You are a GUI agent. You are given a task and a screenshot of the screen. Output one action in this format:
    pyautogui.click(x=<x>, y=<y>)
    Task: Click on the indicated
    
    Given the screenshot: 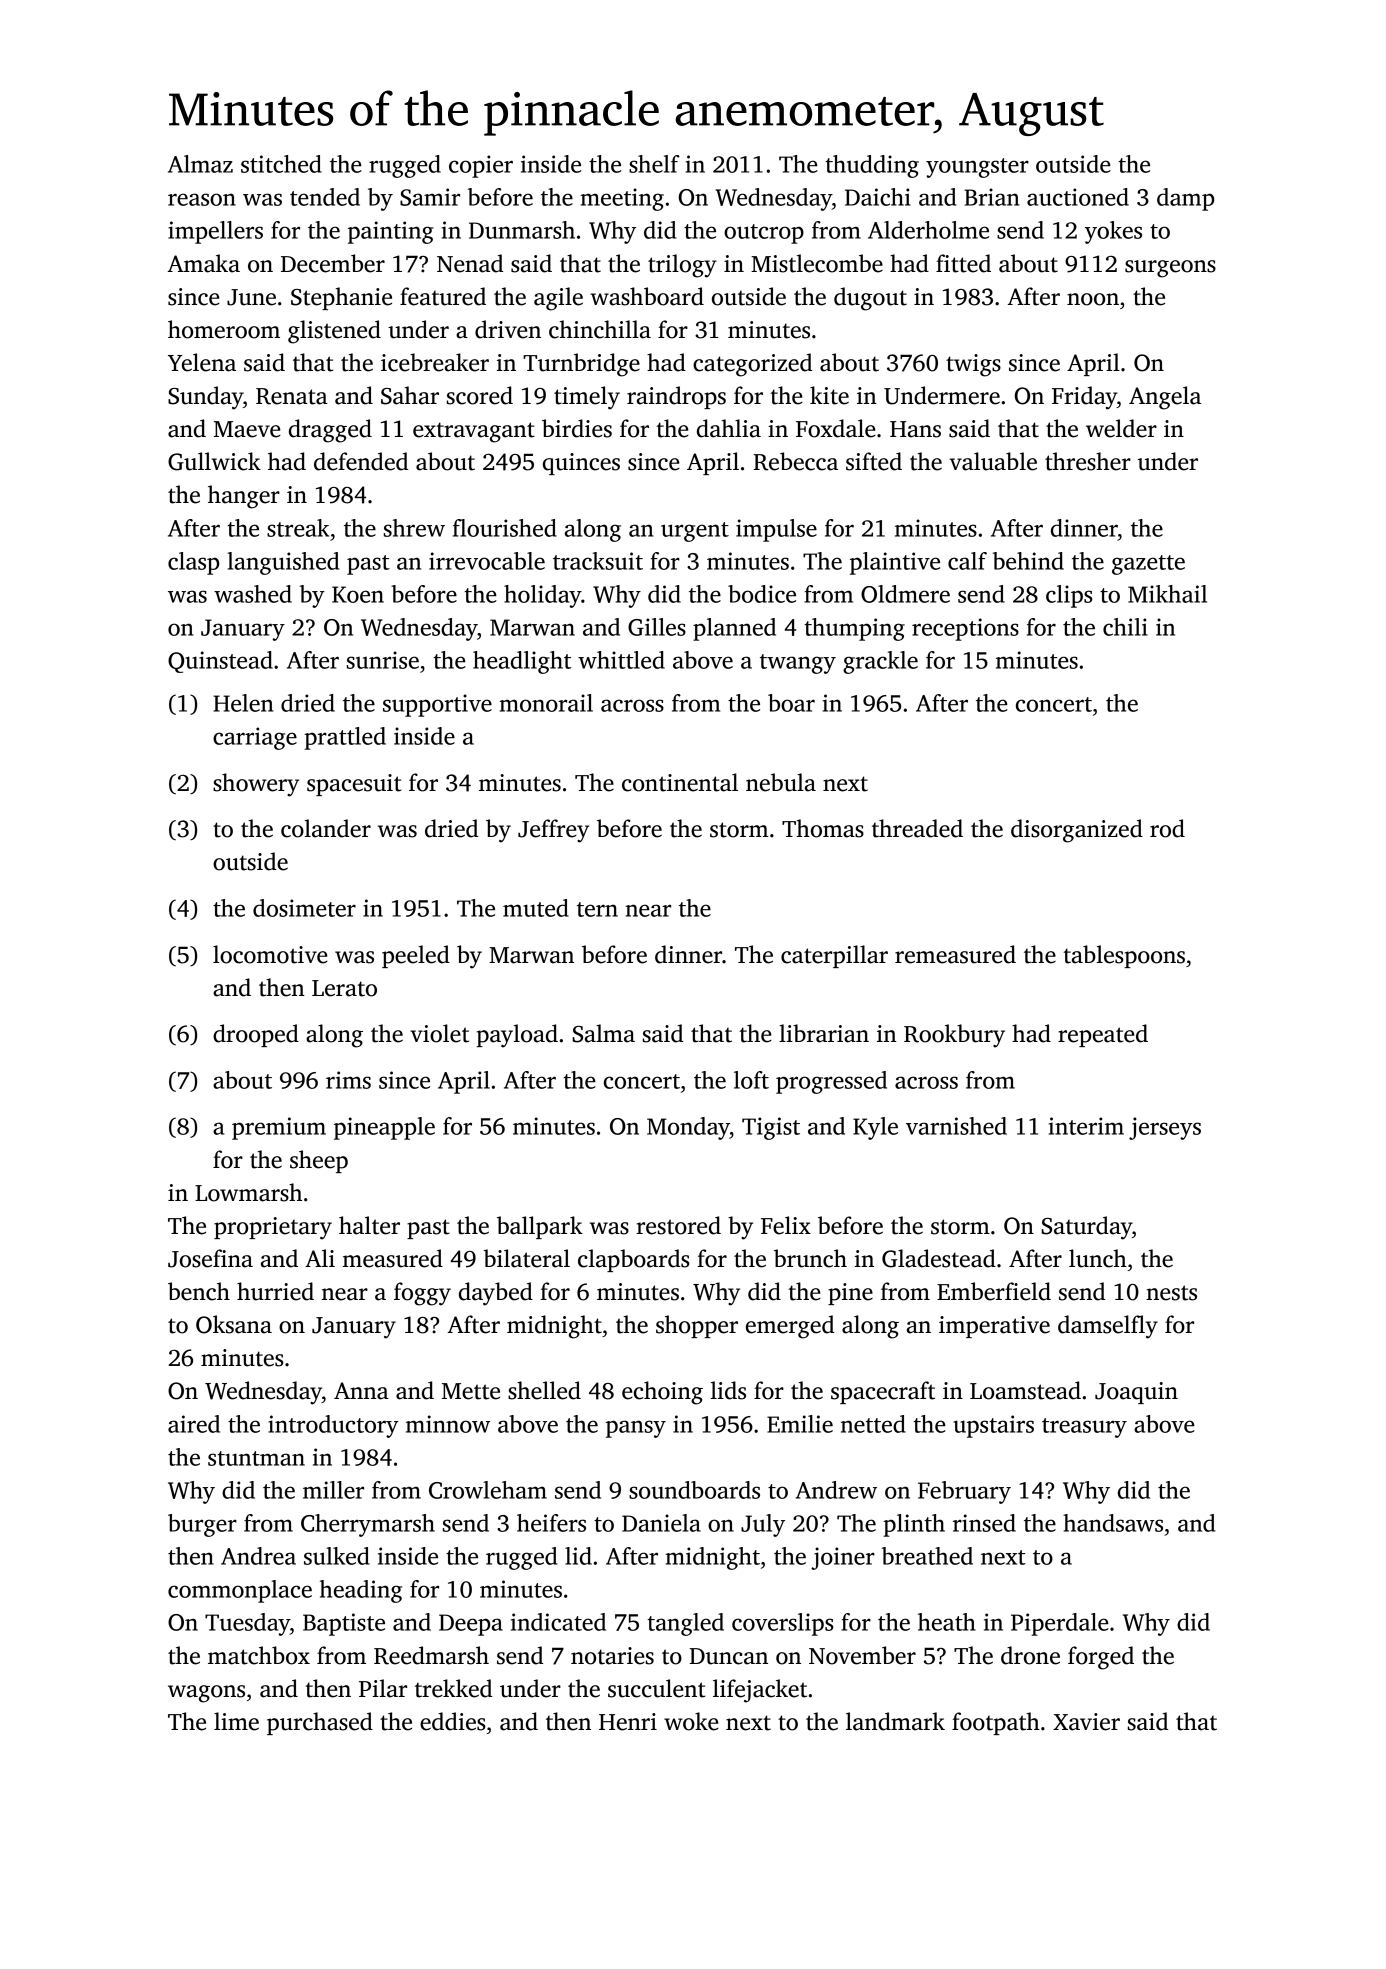 What is the action you would take?
    pyautogui.click(x=558, y=1622)
